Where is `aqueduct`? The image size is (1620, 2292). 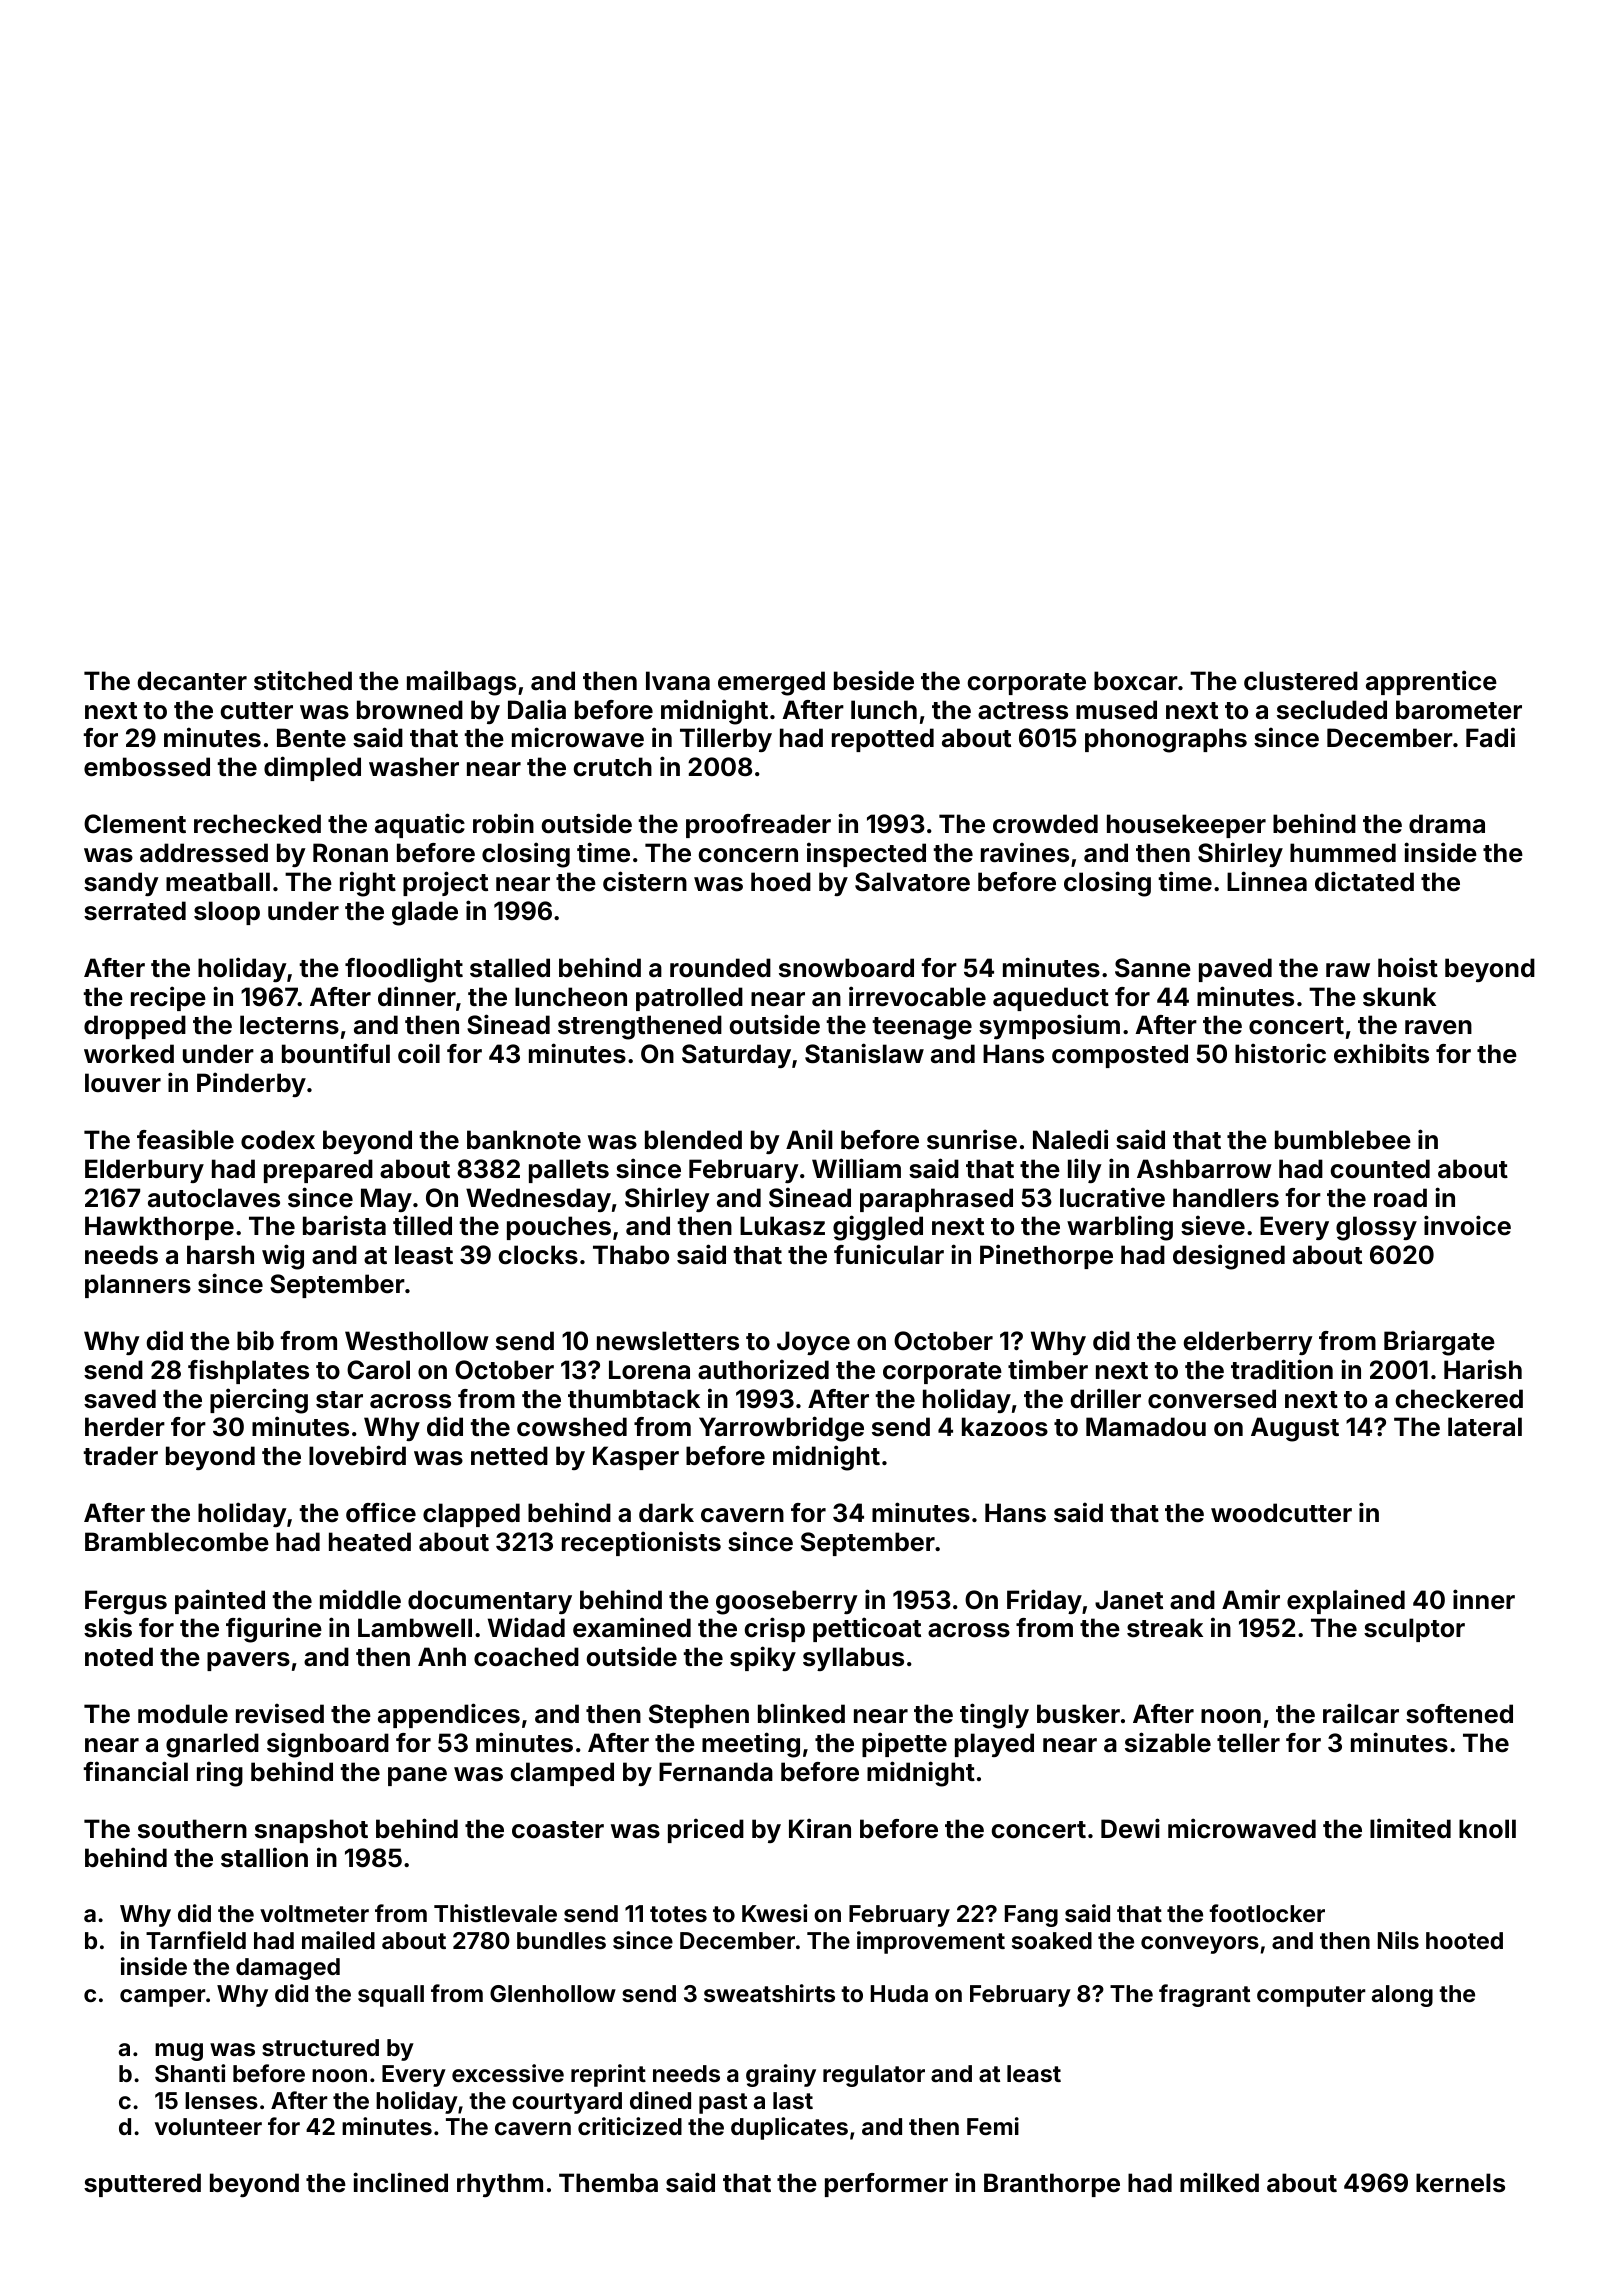
aqueduct is located at coordinates (1051, 999).
